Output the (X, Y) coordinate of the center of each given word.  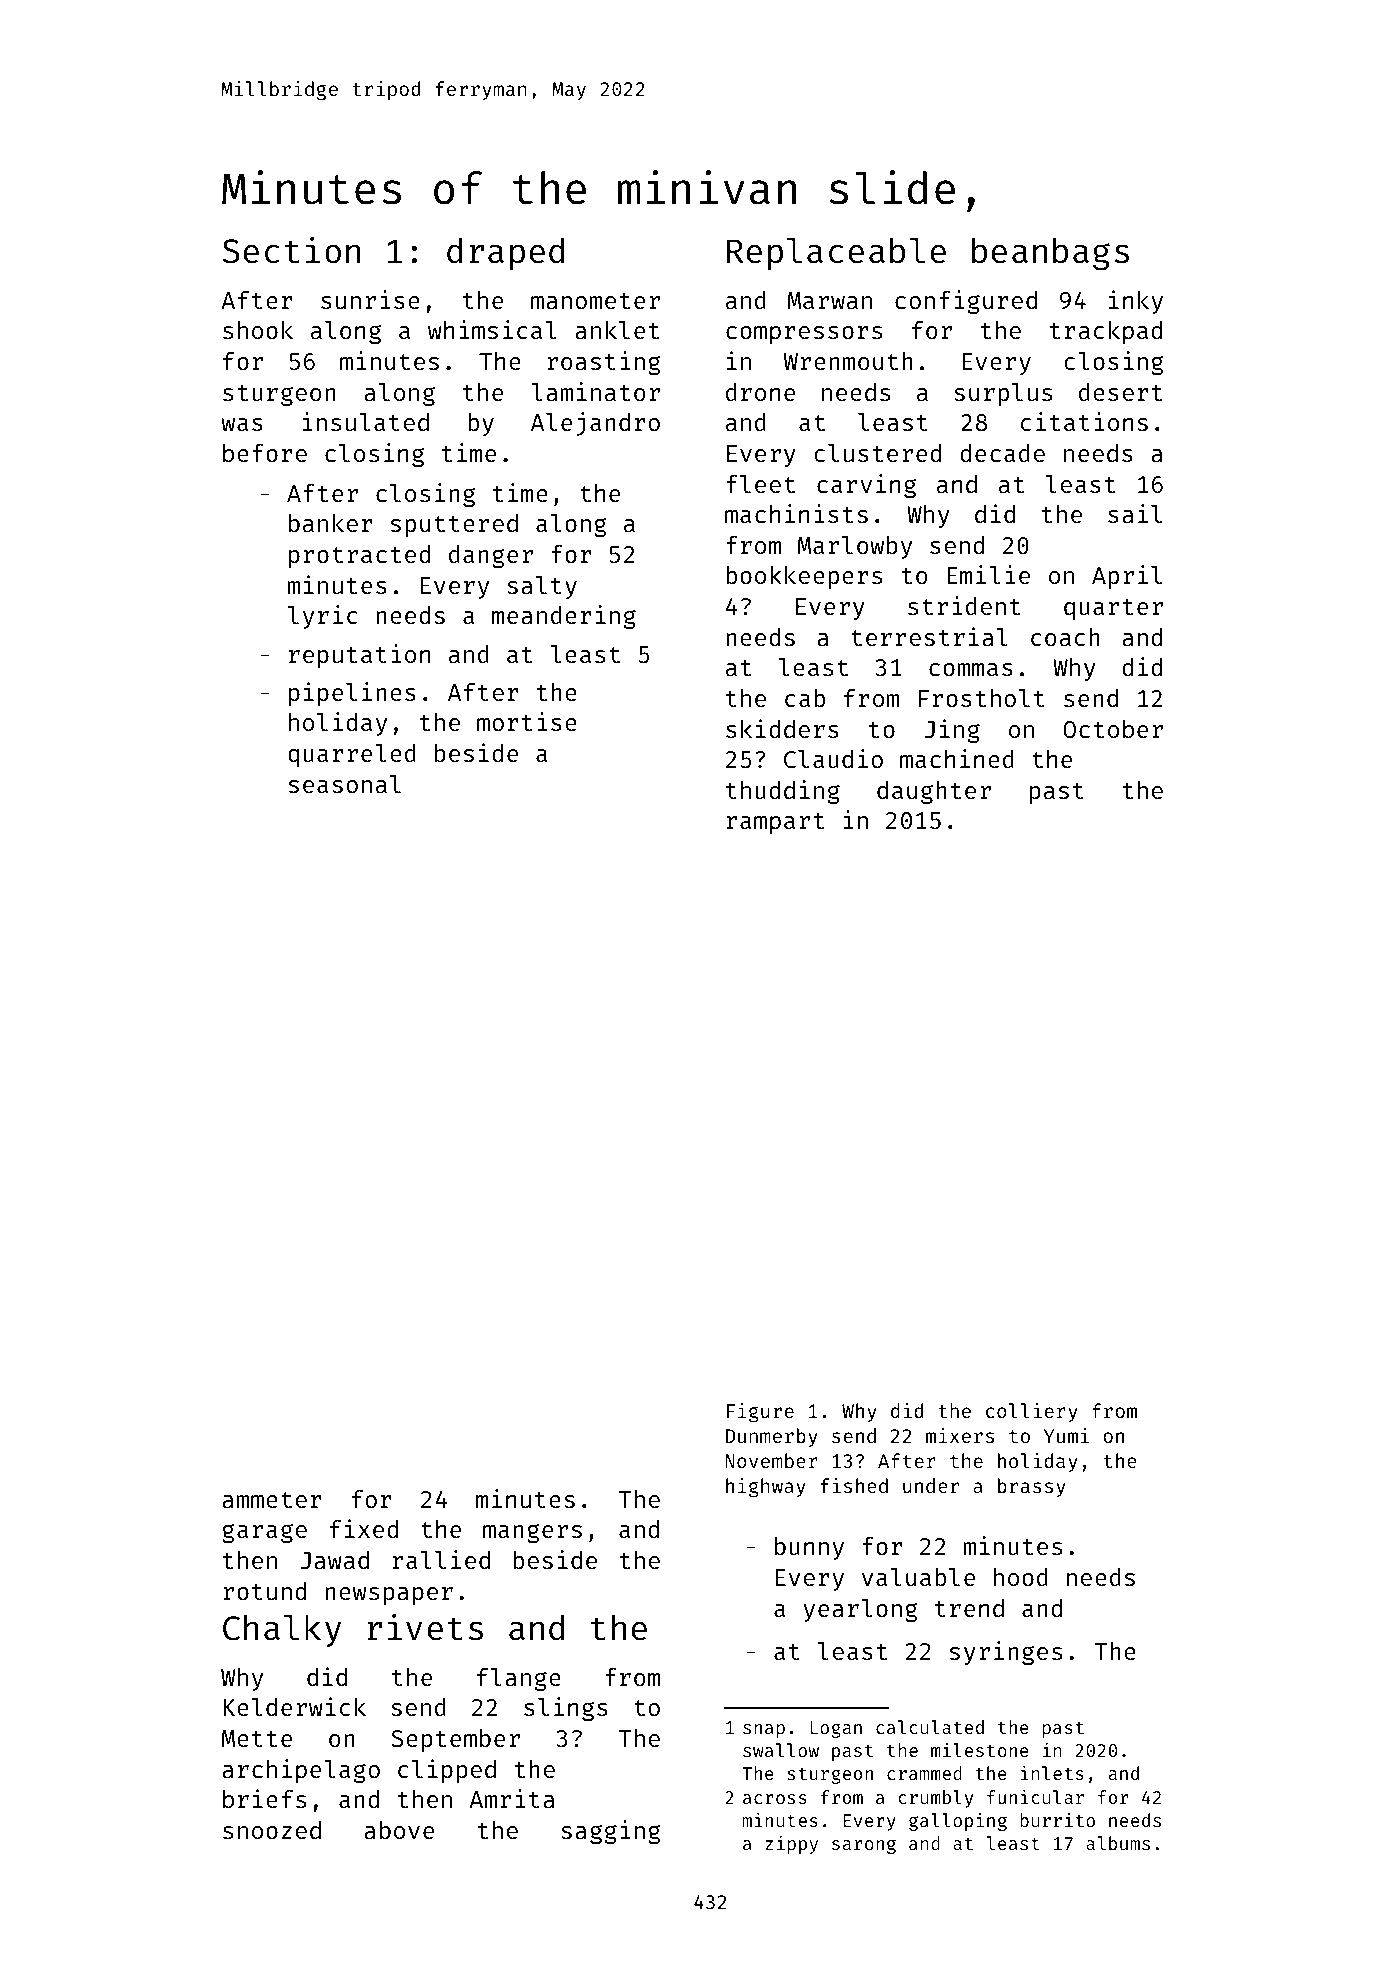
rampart (775, 823)
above (399, 1830)
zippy (791, 1845)
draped (505, 253)
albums (1118, 1843)
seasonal (345, 784)
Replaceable (836, 253)
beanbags (1050, 253)
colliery (1032, 1412)
